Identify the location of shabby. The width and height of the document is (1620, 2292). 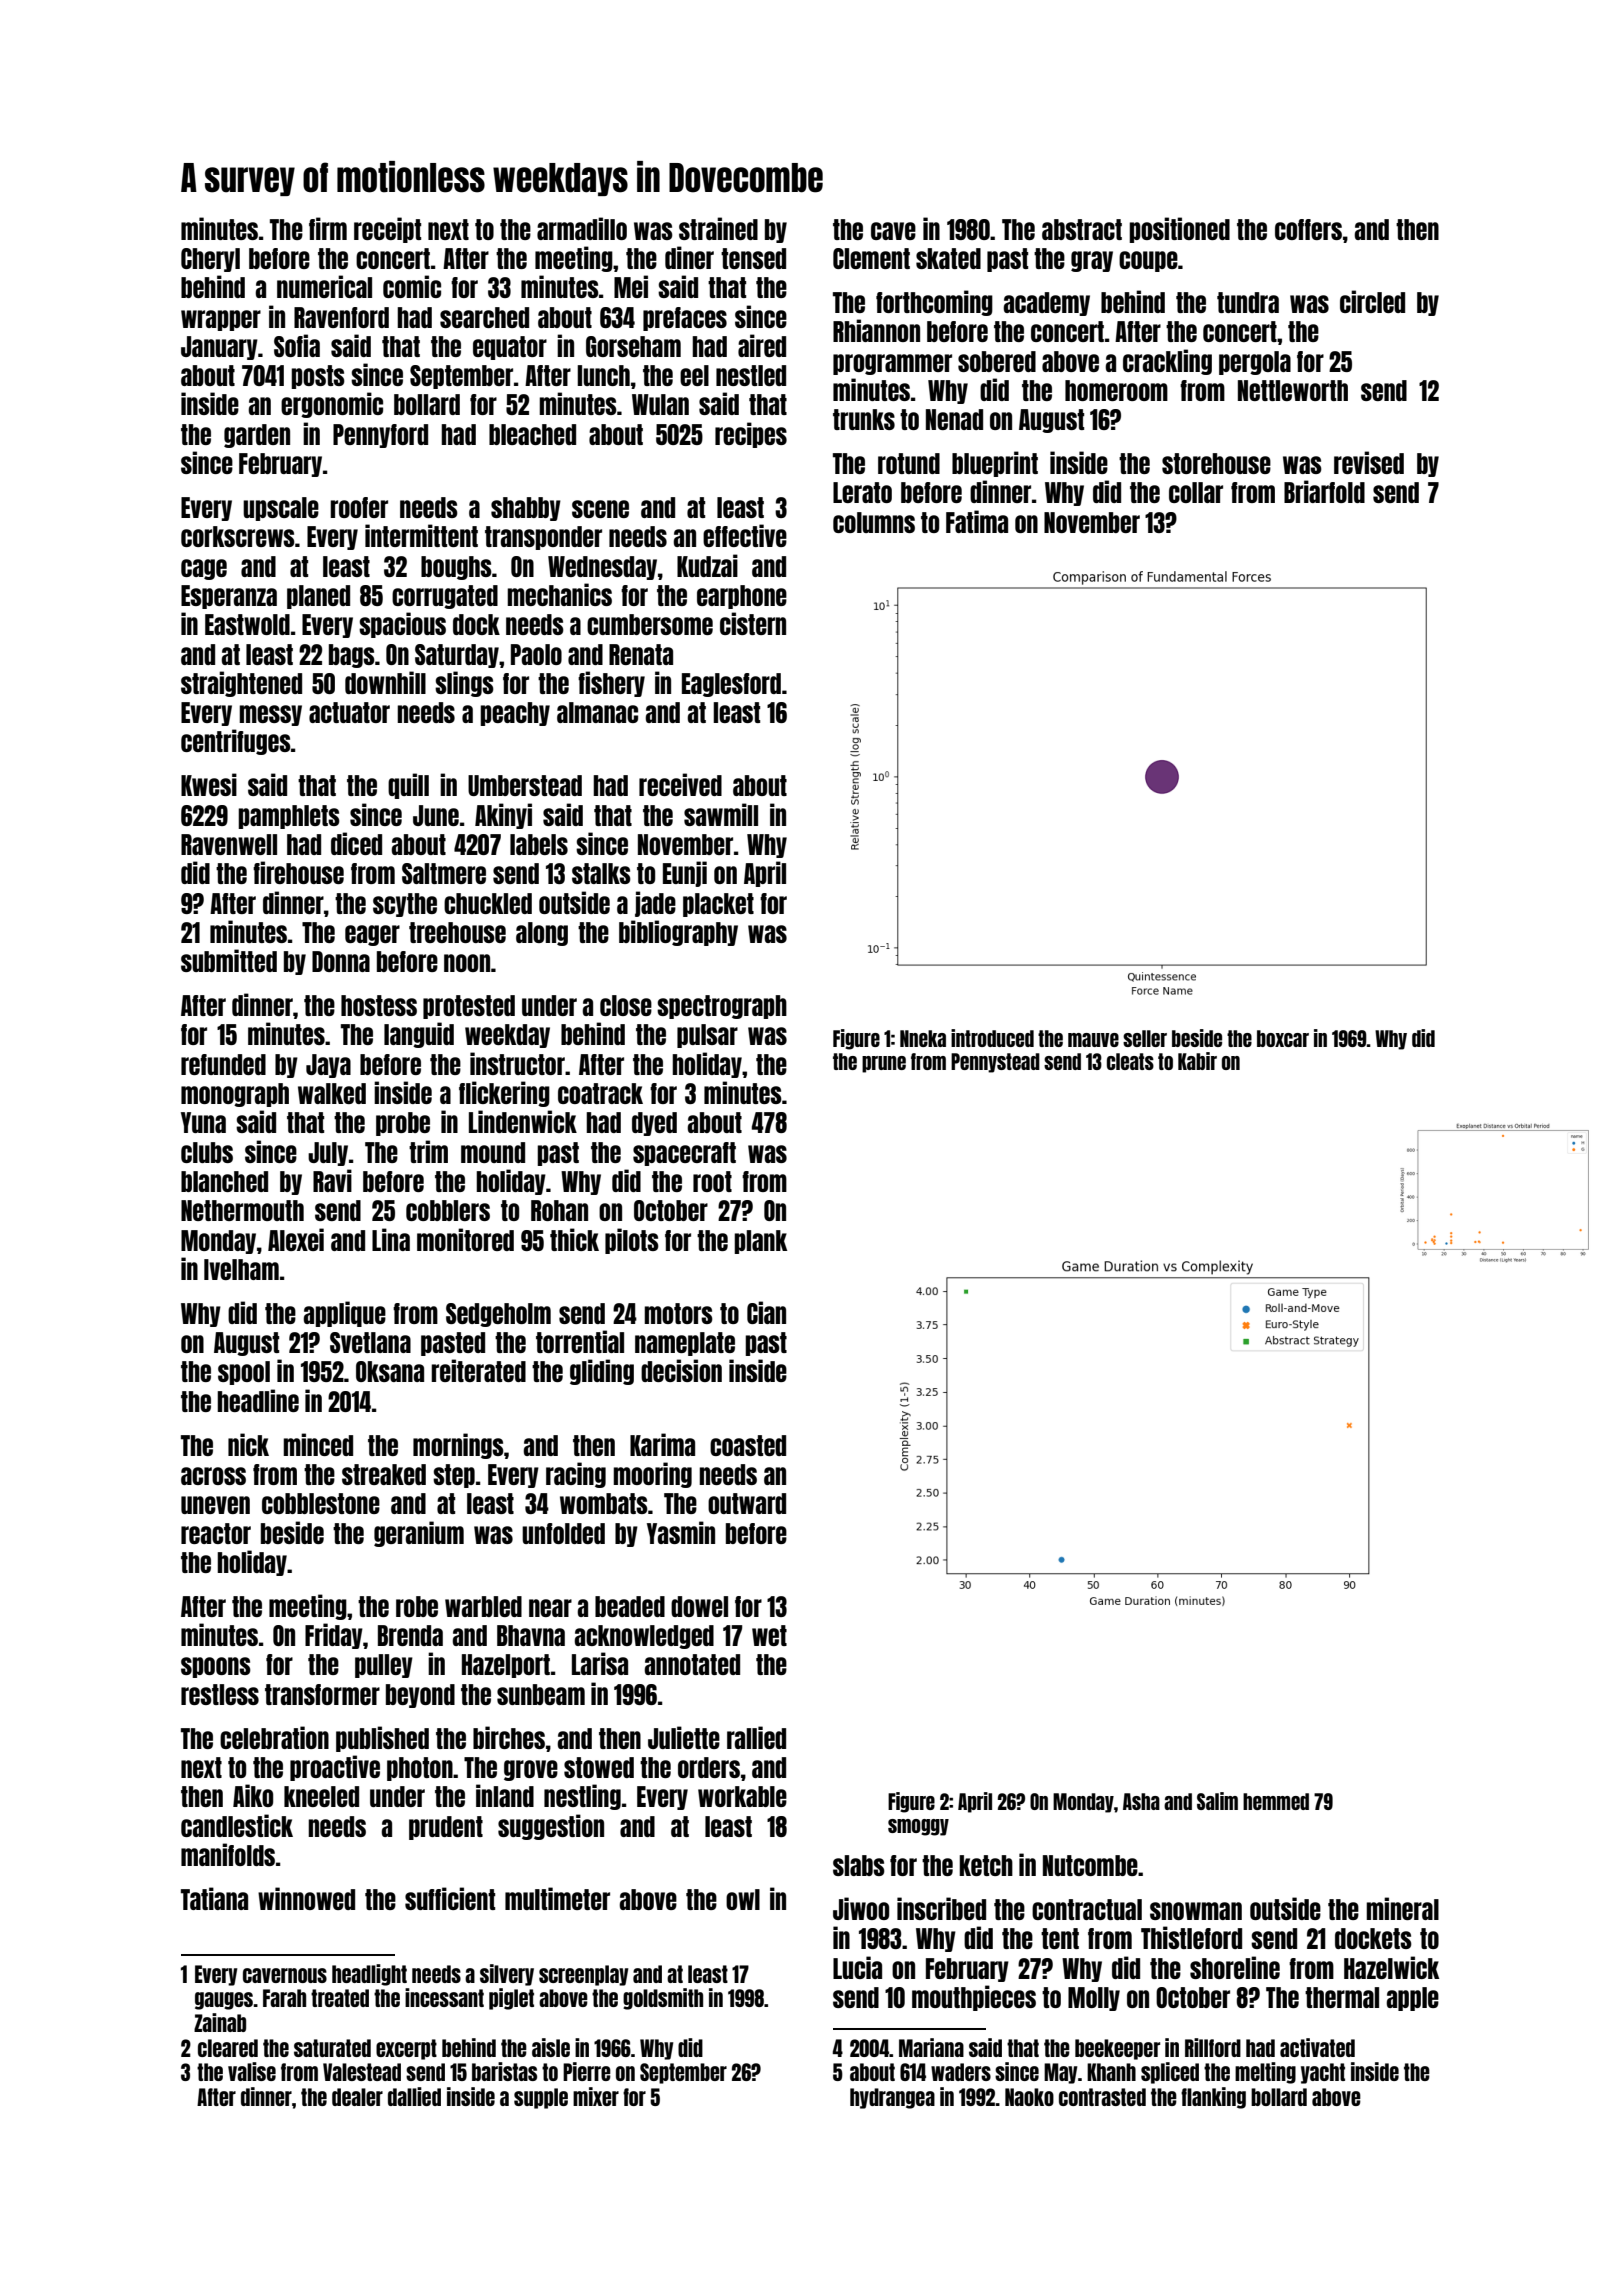
(526, 509).
